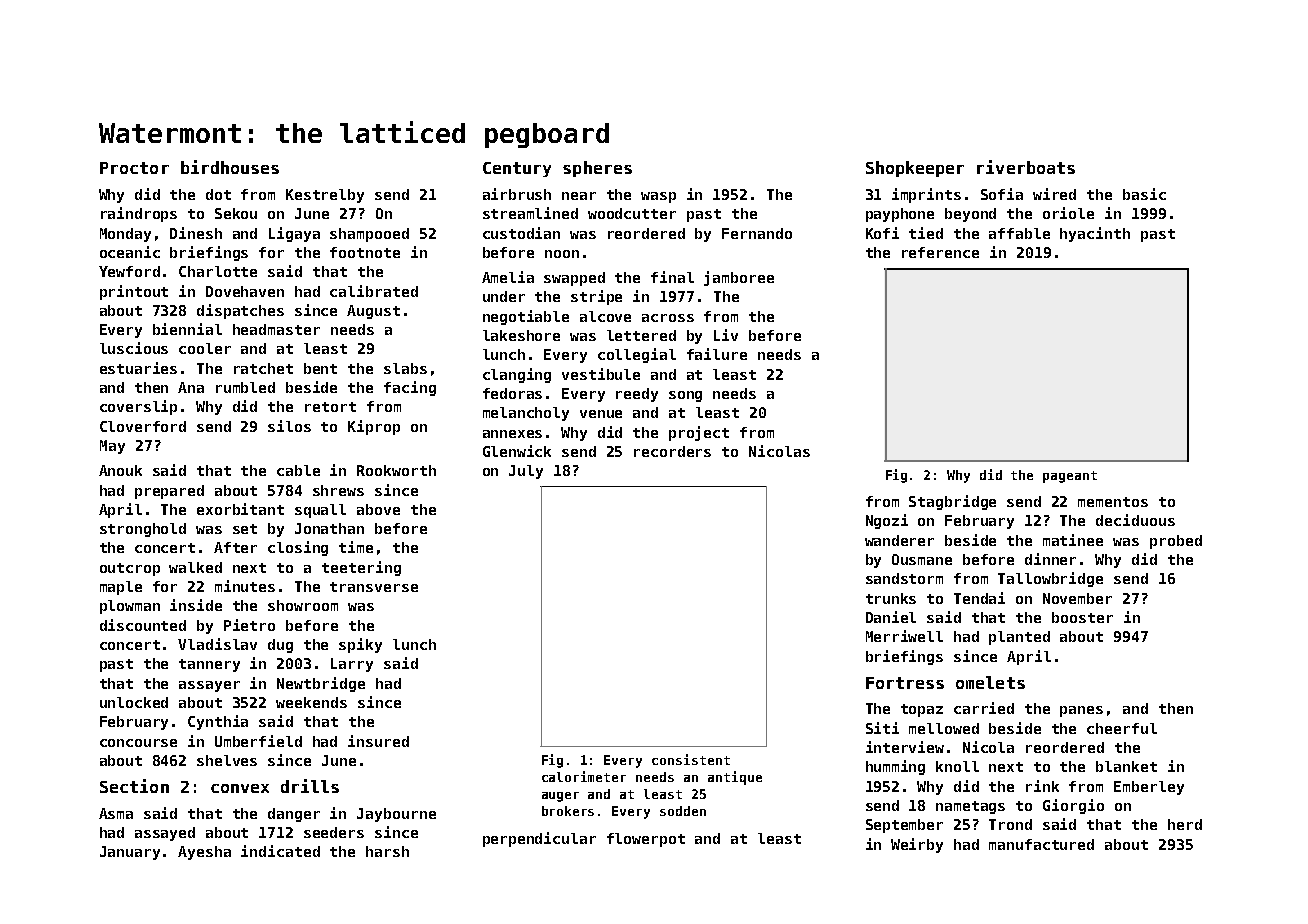 This page has width=1308, height=924. What do you see at coordinates (1019, 638) in the page?
I see `planted` at bounding box center [1019, 638].
